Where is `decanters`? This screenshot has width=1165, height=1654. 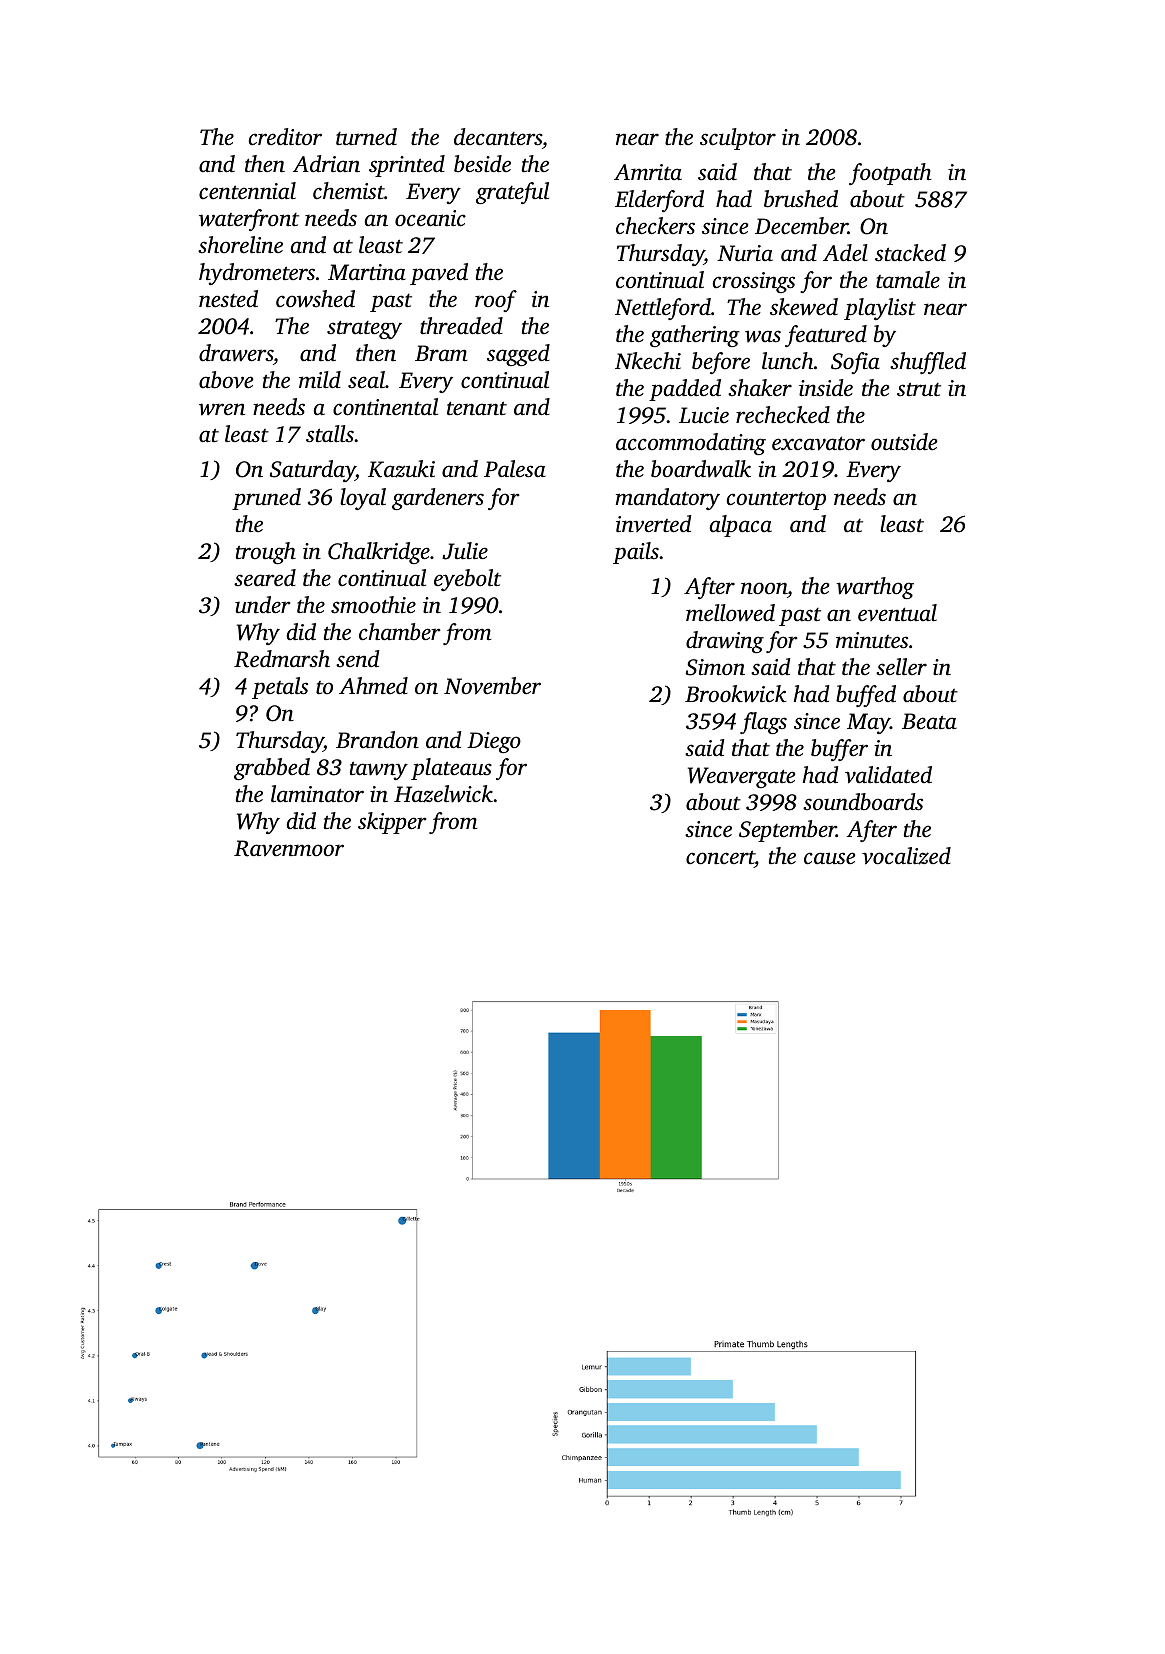 decanters is located at coordinates (498, 137).
